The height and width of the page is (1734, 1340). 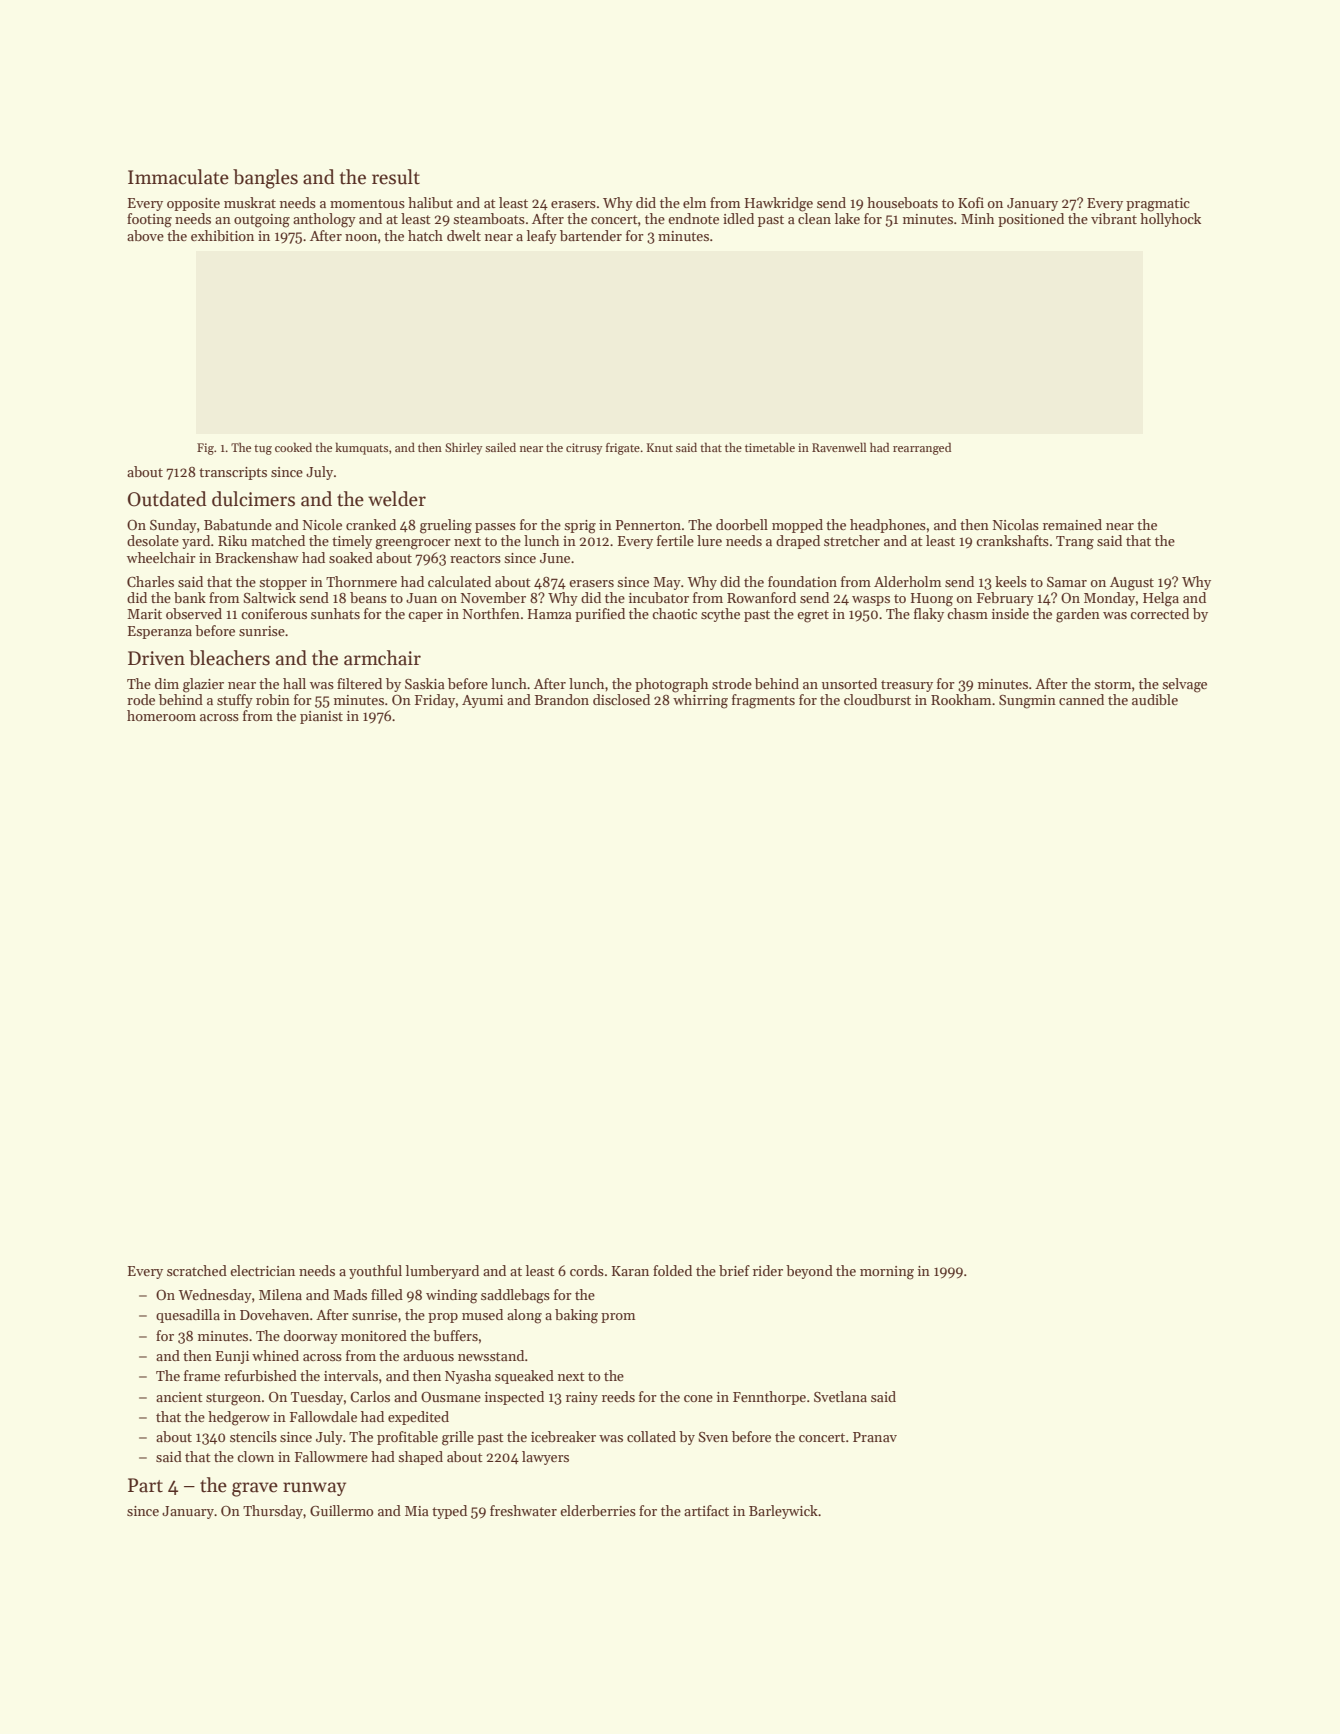 I want to click on Barleywick, so click(x=783, y=1512).
